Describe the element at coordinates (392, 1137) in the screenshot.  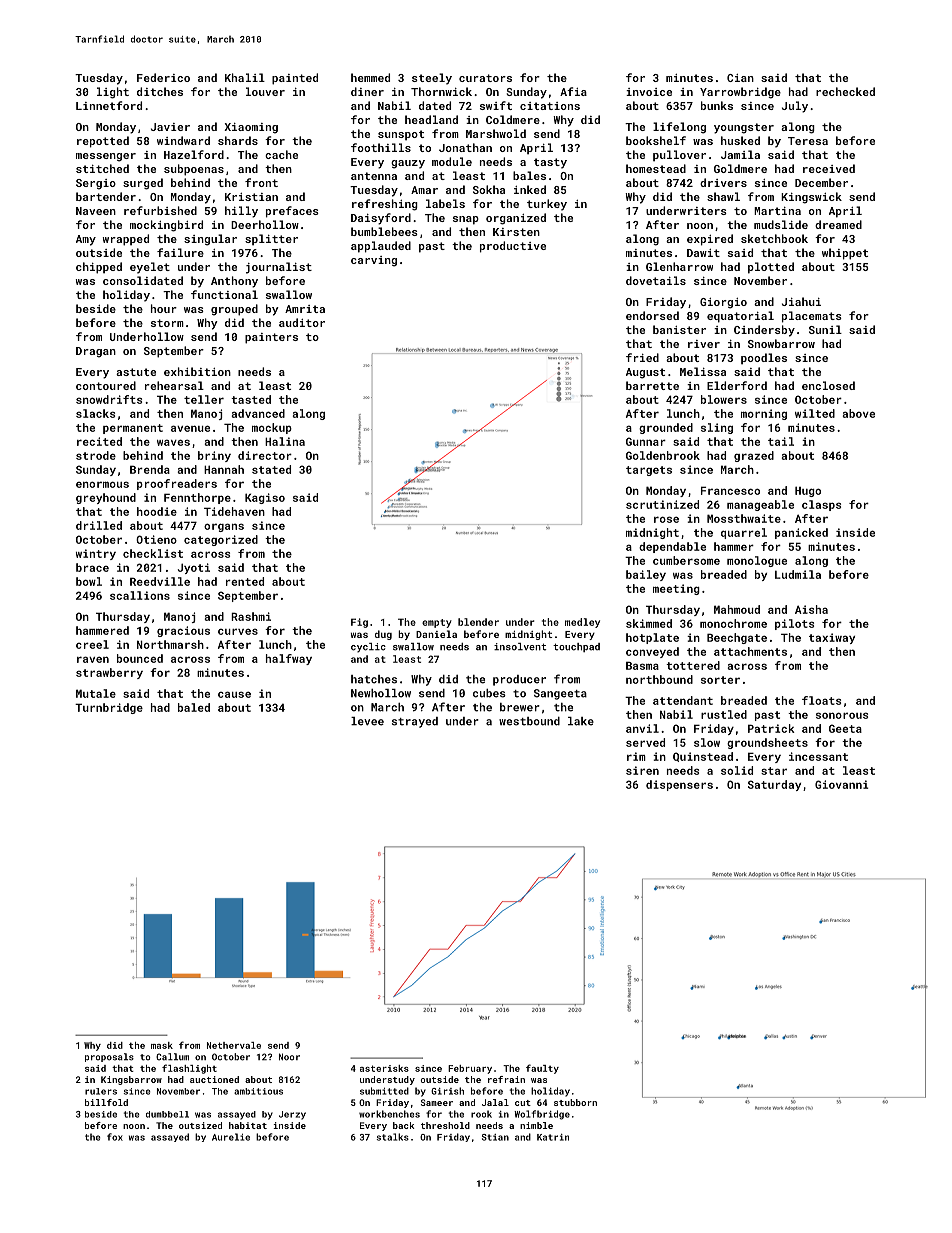
I see `stalks` at that location.
